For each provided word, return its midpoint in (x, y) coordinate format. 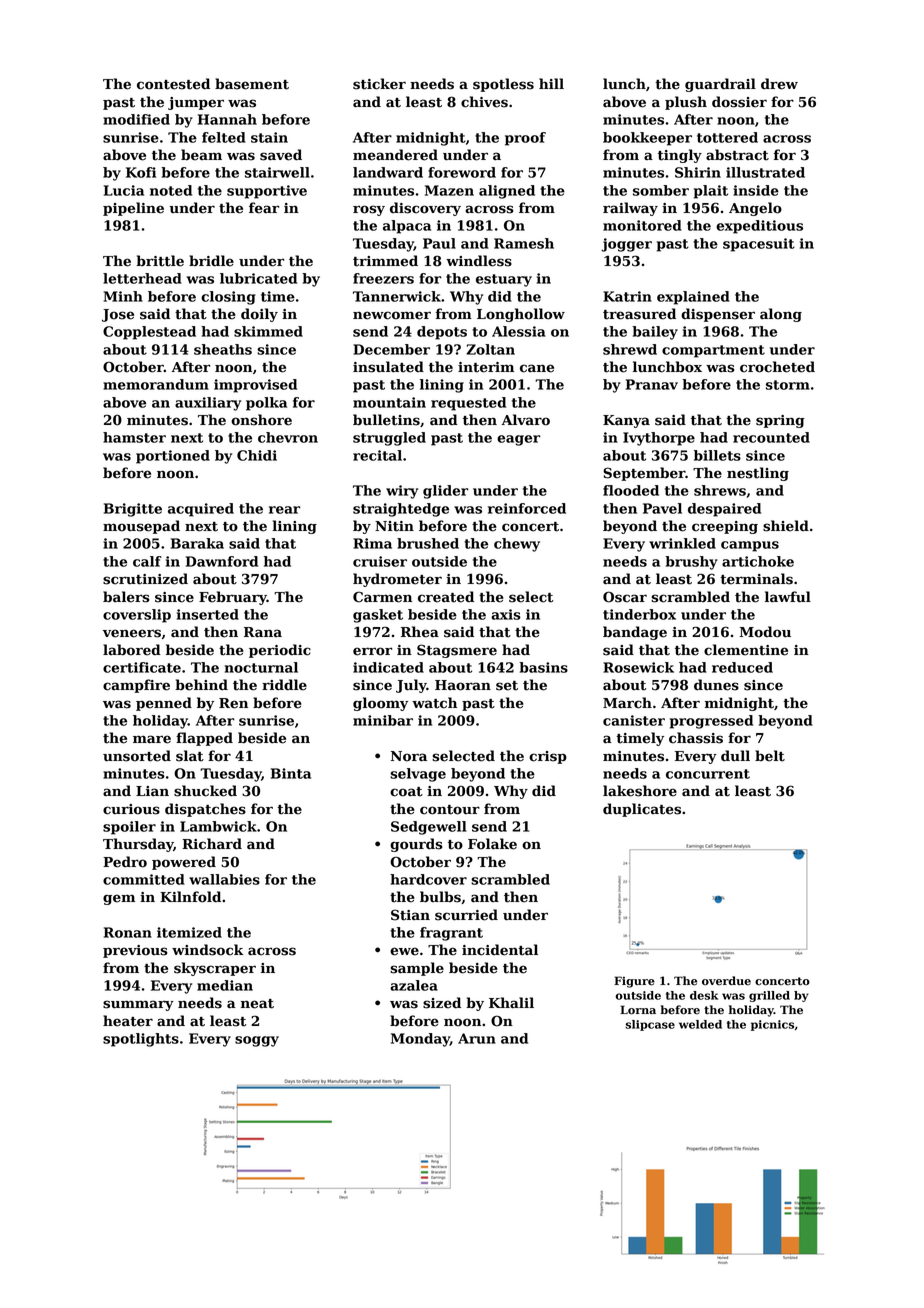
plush (686, 103)
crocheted (777, 367)
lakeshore (640, 791)
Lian (152, 791)
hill (551, 83)
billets (717, 455)
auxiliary (208, 404)
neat (257, 1004)
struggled (389, 439)
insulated (388, 367)
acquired (201, 510)
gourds (416, 845)
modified (136, 119)
